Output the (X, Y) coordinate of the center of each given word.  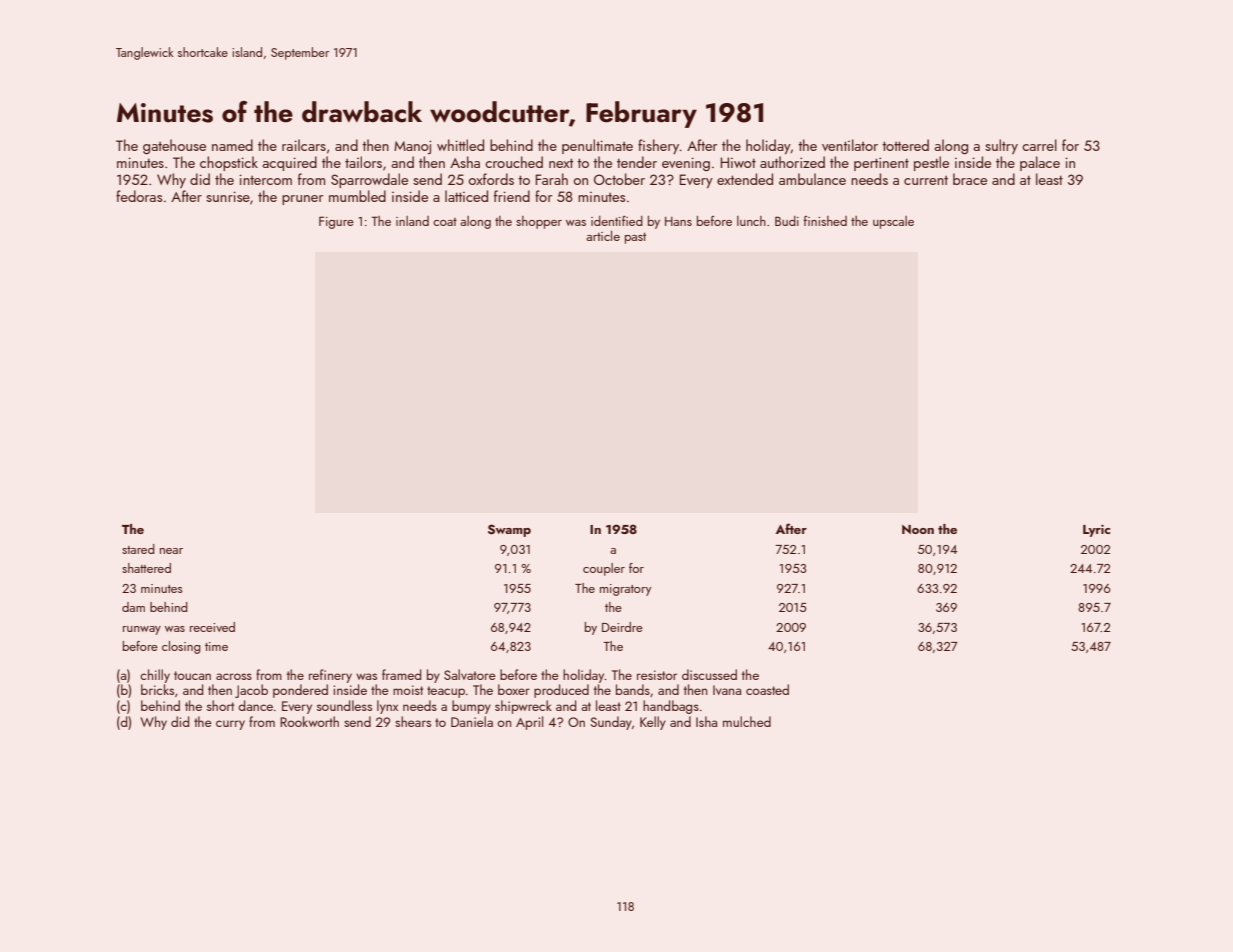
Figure (336, 222)
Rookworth (309, 721)
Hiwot (738, 162)
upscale (893, 222)
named (232, 145)
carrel (1039, 145)
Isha (706, 721)
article (603, 236)
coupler (604, 569)
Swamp (509, 530)
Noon (918, 529)
